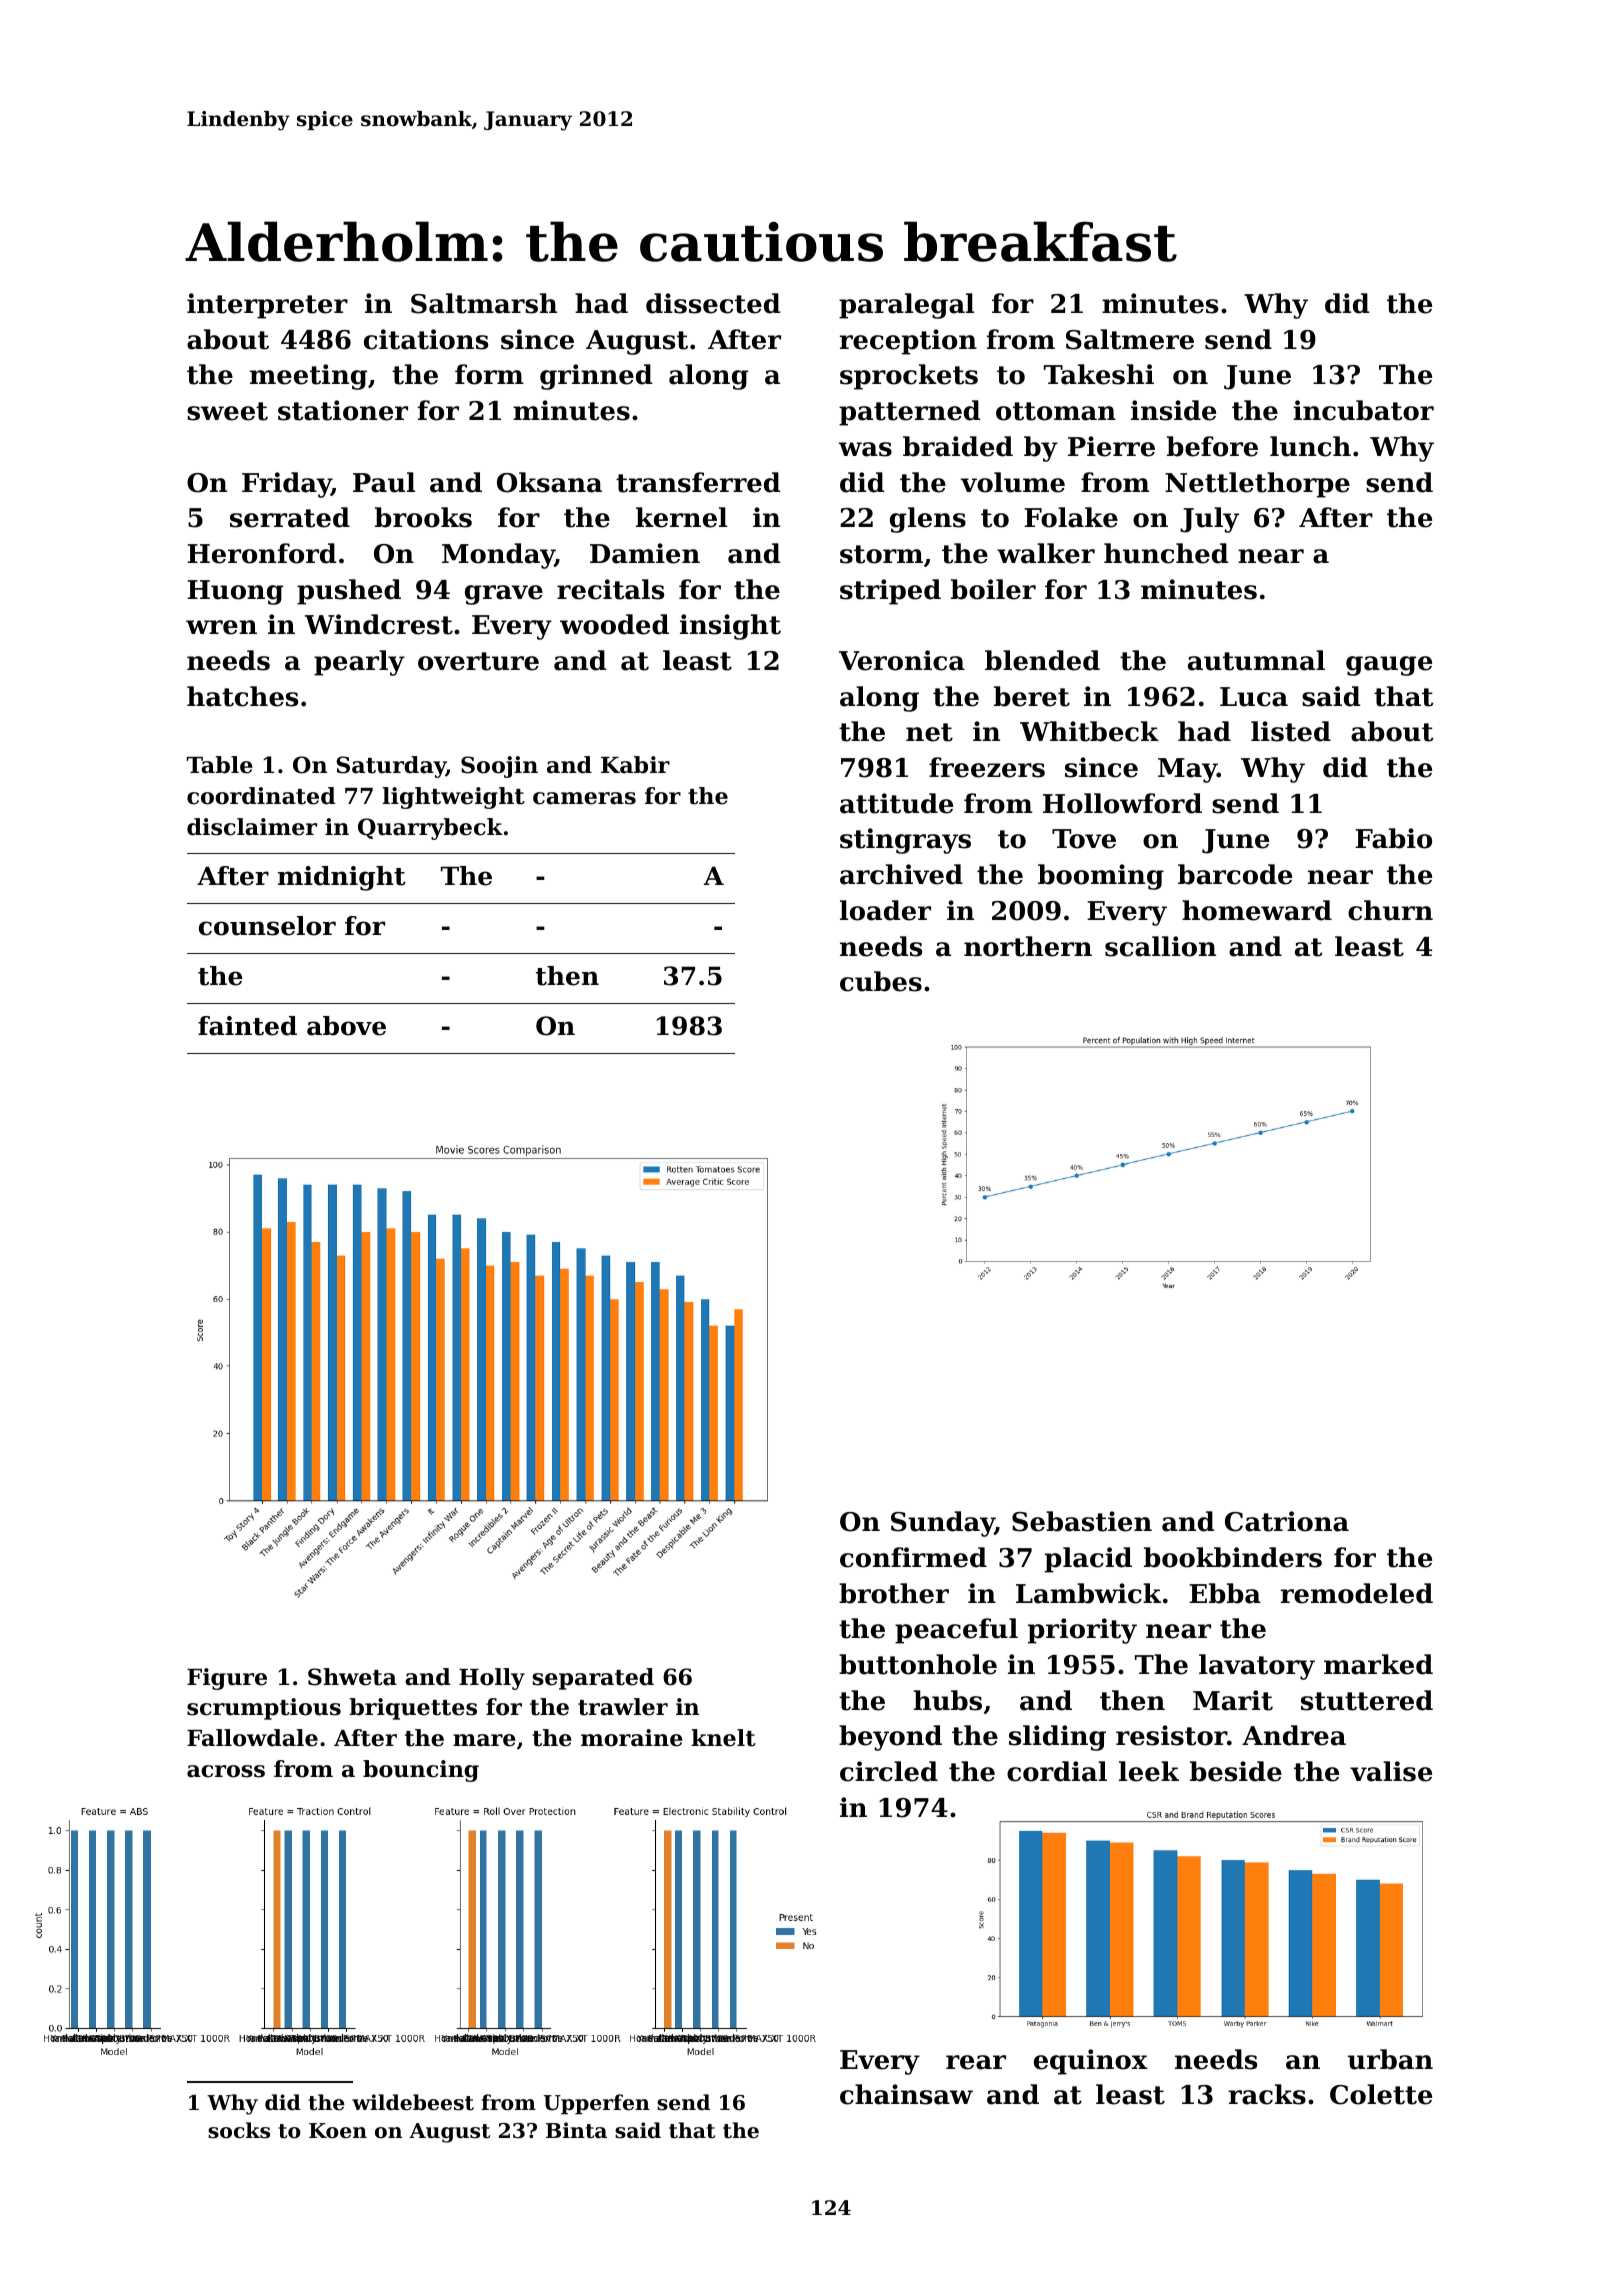 The width and height of the screenshot is (1620, 2292). What do you see at coordinates (352, 1677) in the screenshot?
I see `Shweta` at bounding box center [352, 1677].
